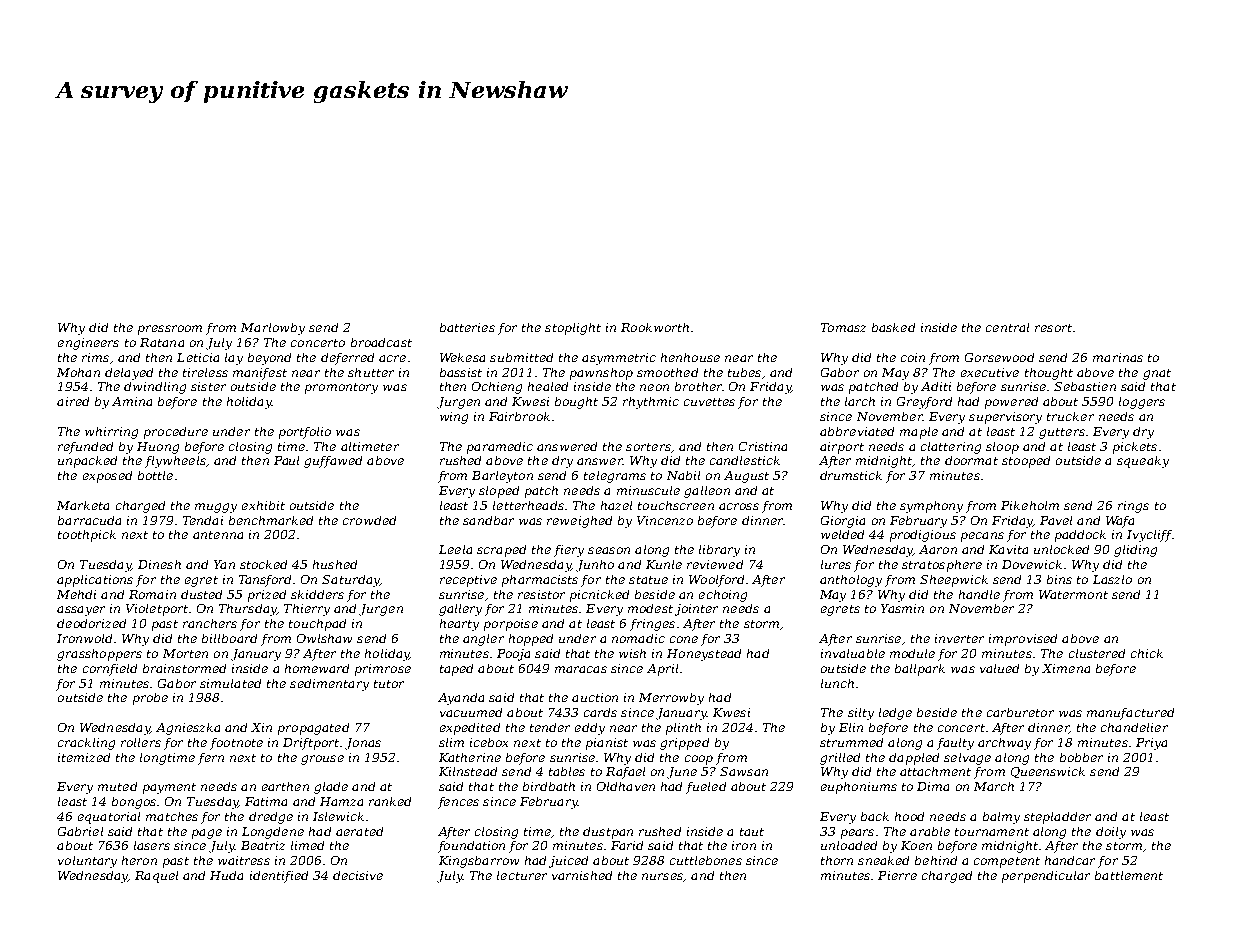  Describe the element at coordinates (305, 433) in the page. I see `portfolio` at that location.
